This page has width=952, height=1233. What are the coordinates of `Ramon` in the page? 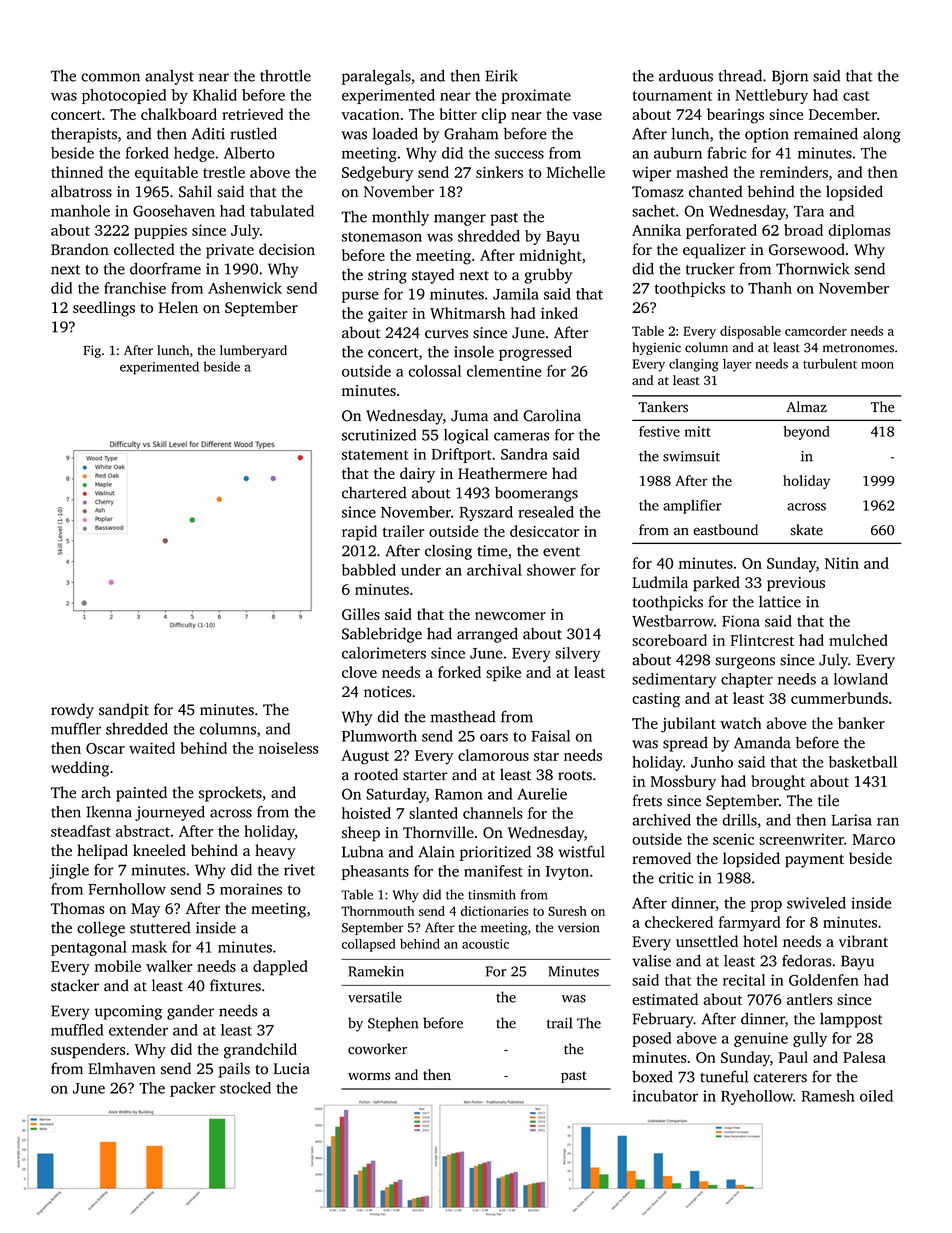 It's located at (459, 794).
